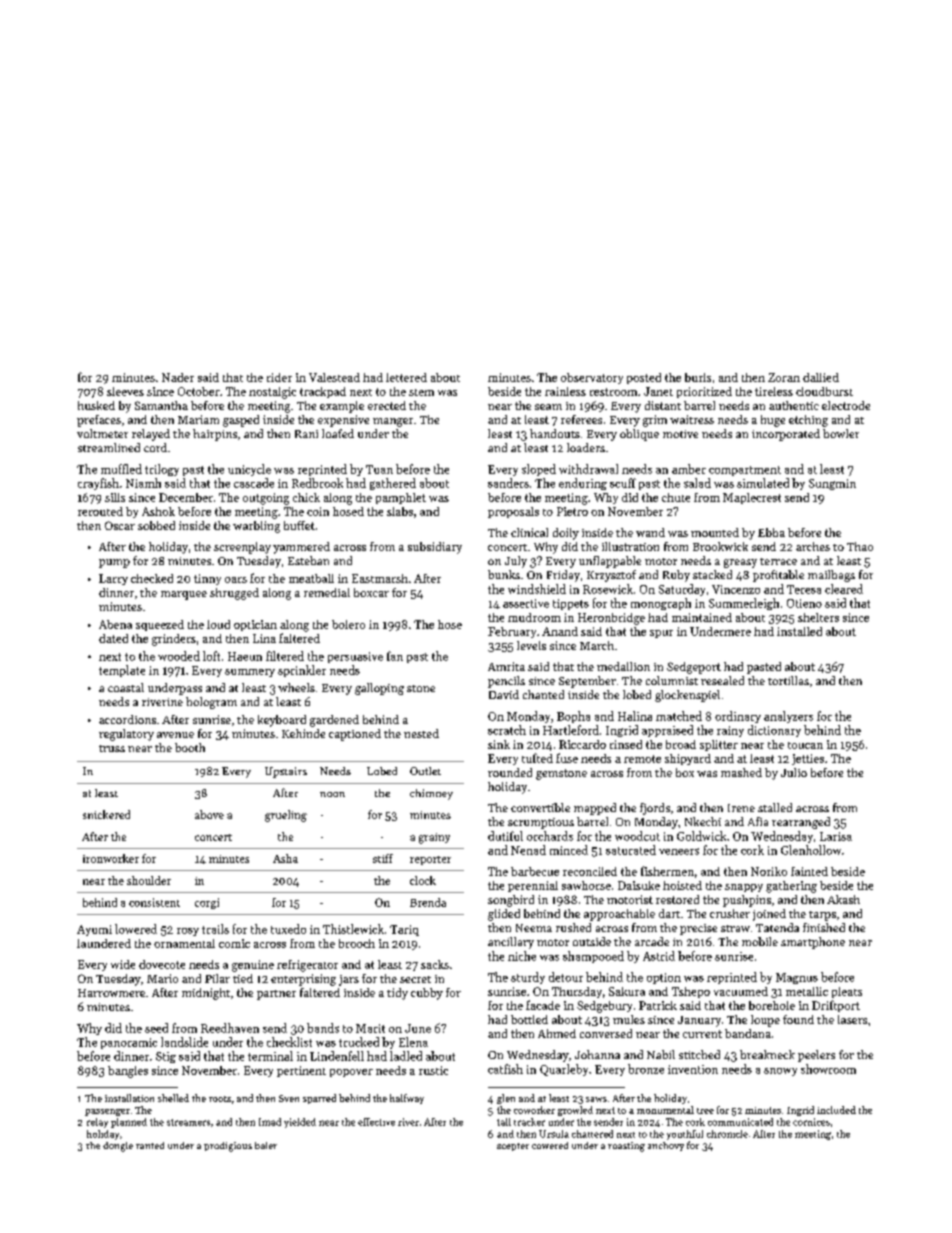  What do you see at coordinates (125, 391) in the screenshot?
I see `sleeves` at bounding box center [125, 391].
